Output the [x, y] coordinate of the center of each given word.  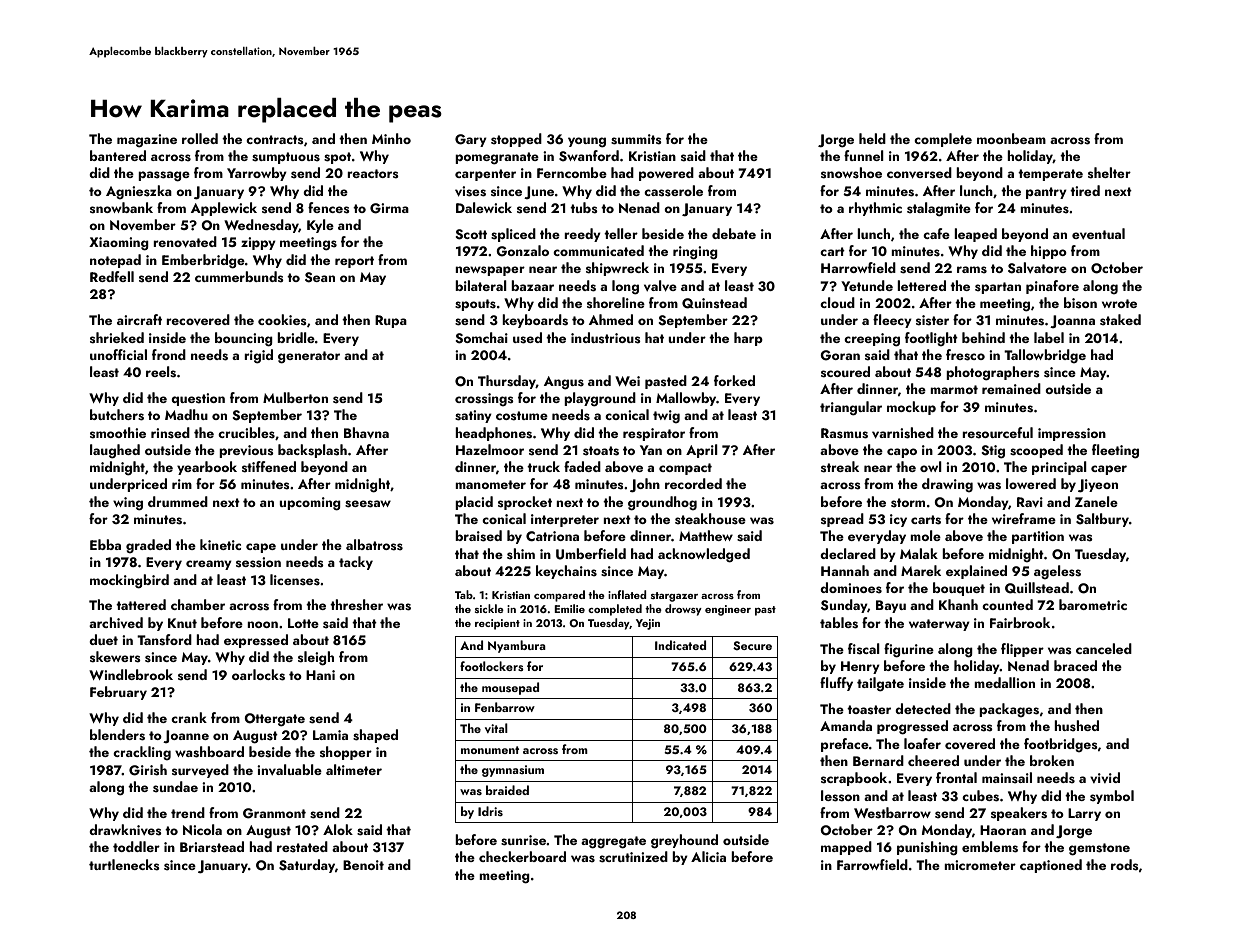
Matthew [706, 535]
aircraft [139, 319]
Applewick [224, 209]
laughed [115, 451]
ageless [1057, 572]
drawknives [125, 830]
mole [925, 535]
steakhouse [710, 519]
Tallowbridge [1045, 356]
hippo [1049, 252]
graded [148, 546]
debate [734, 233]
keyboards [535, 321]
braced [1075, 665]
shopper [346, 753]
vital [496, 728]
